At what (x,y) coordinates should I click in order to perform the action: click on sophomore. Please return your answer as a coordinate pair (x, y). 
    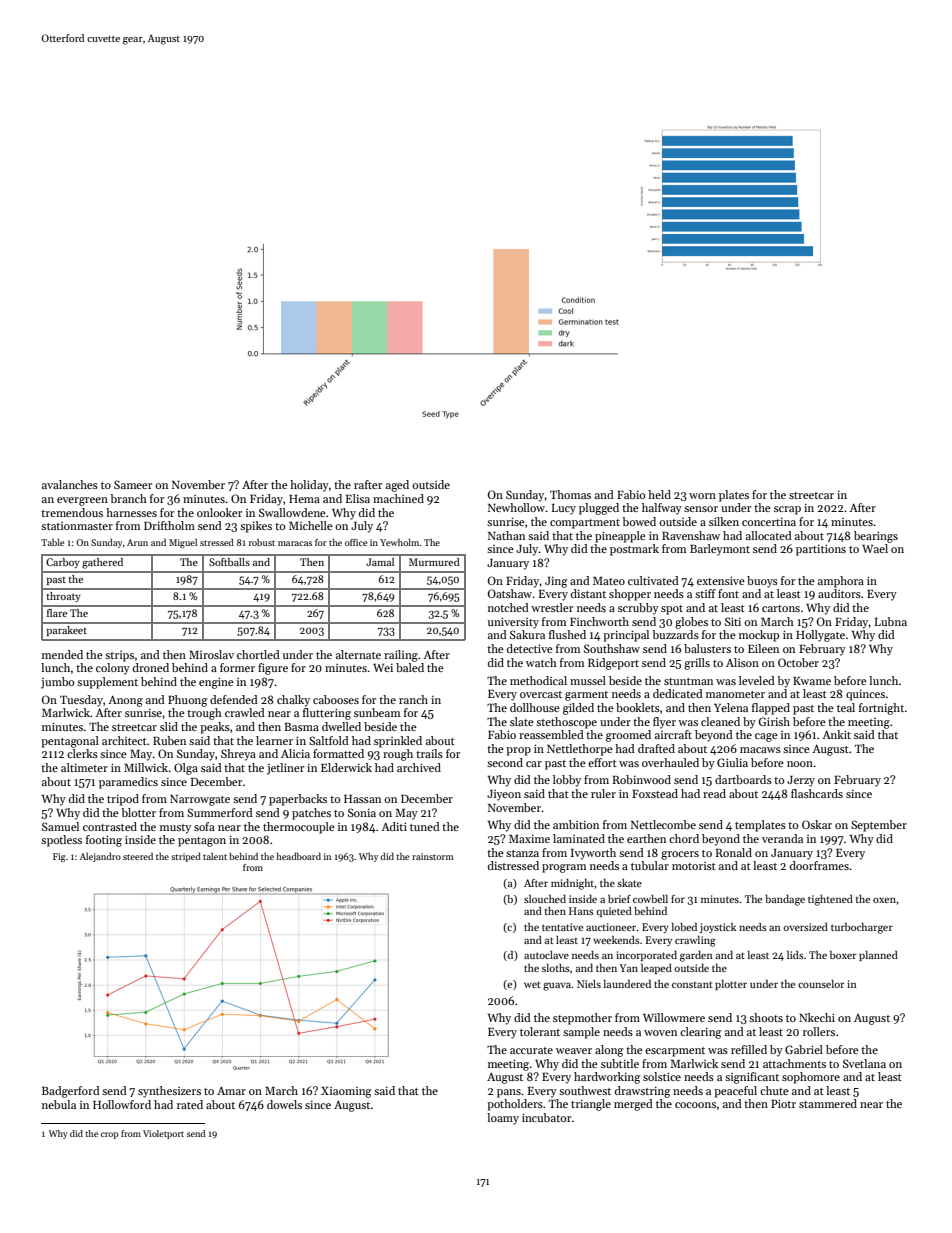
    Looking at the image, I should click on (811, 1078).
